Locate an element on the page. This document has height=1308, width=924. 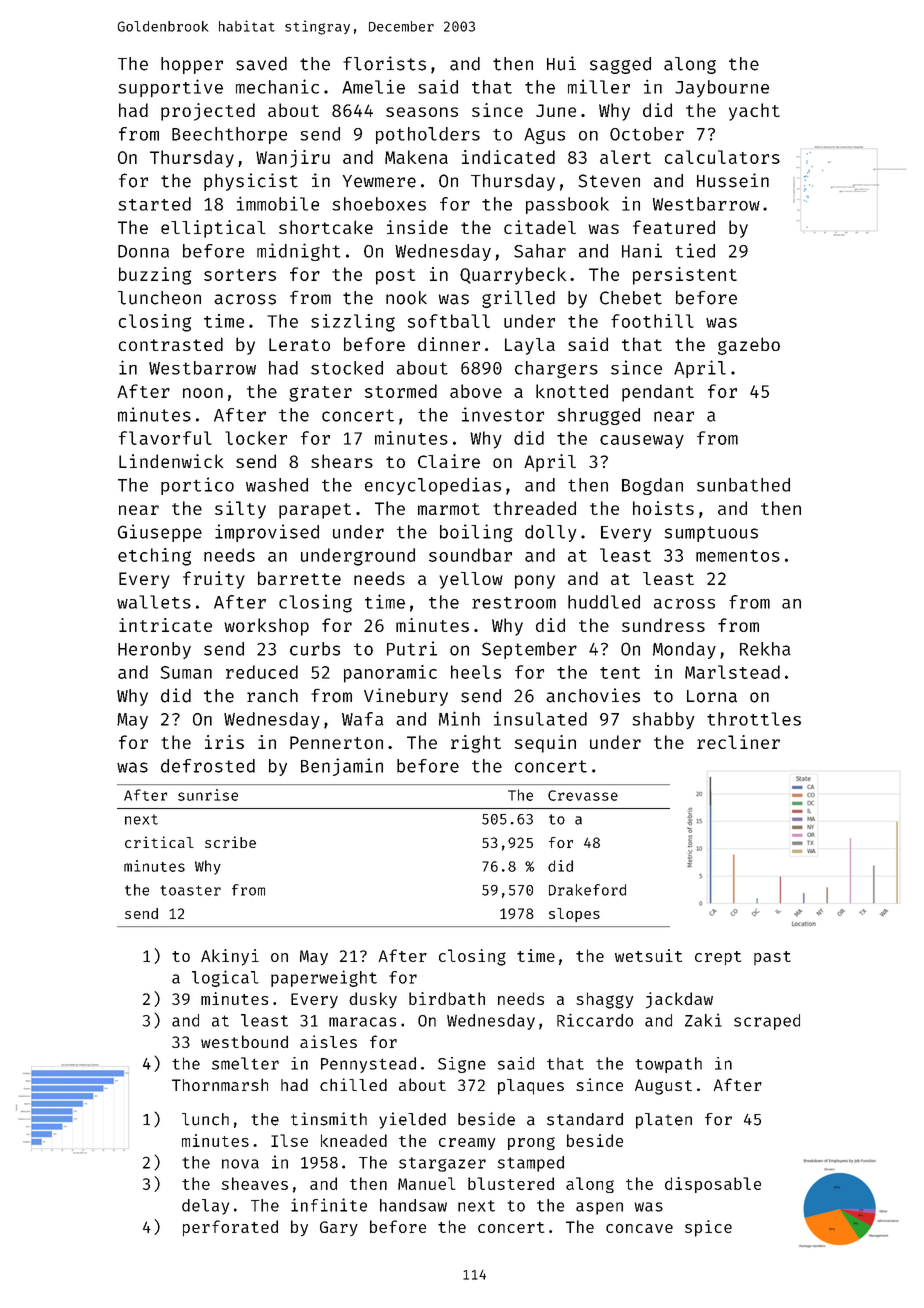
logical is located at coordinates (225, 978).
